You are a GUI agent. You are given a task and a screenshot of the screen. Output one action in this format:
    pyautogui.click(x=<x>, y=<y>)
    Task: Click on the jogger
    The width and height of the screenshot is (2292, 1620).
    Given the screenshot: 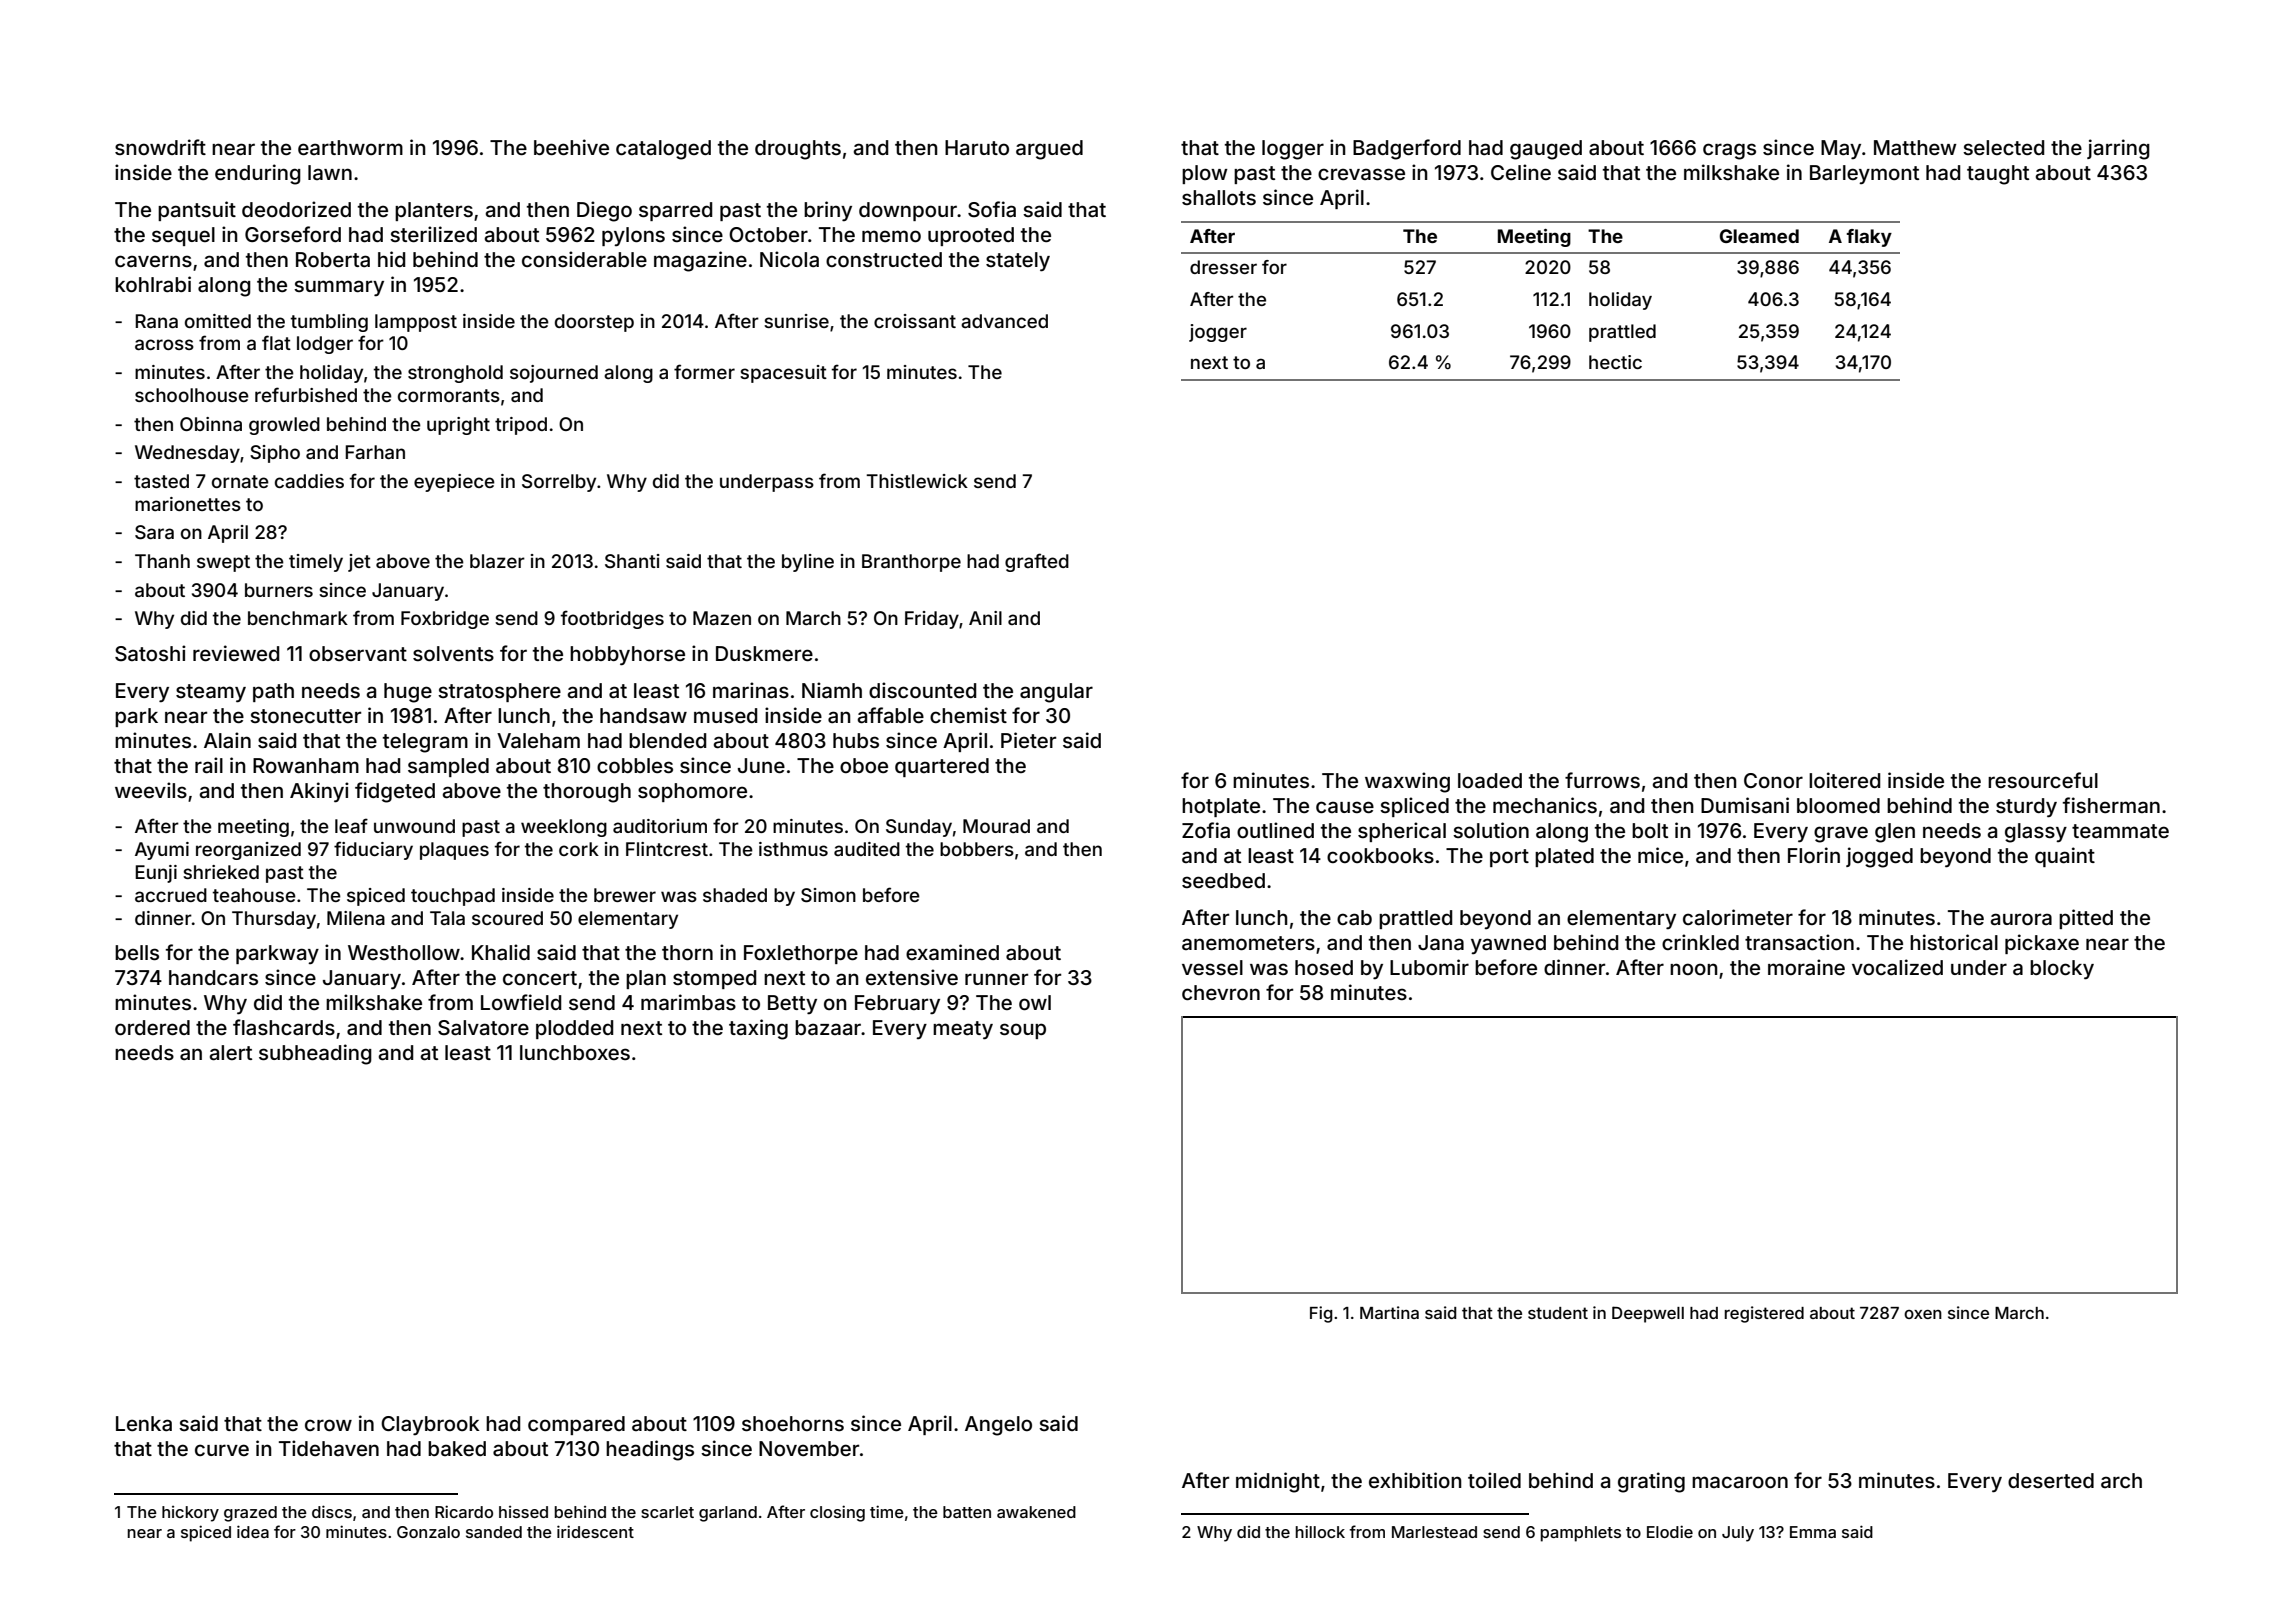 What is the action you would take?
    pyautogui.click(x=1218, y=333)
